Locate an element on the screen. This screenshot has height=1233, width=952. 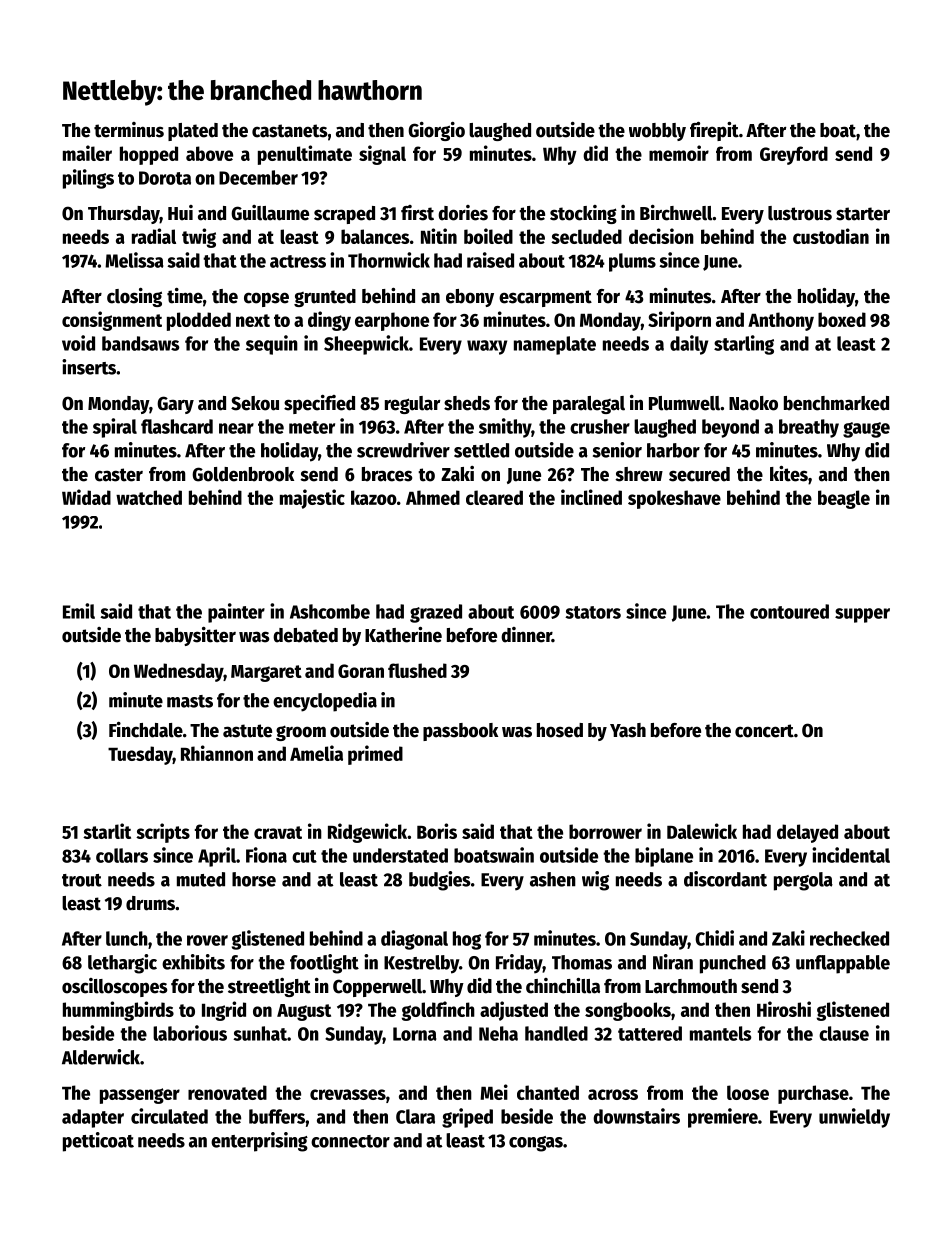
firepit is located at coordinates (714, 131).
